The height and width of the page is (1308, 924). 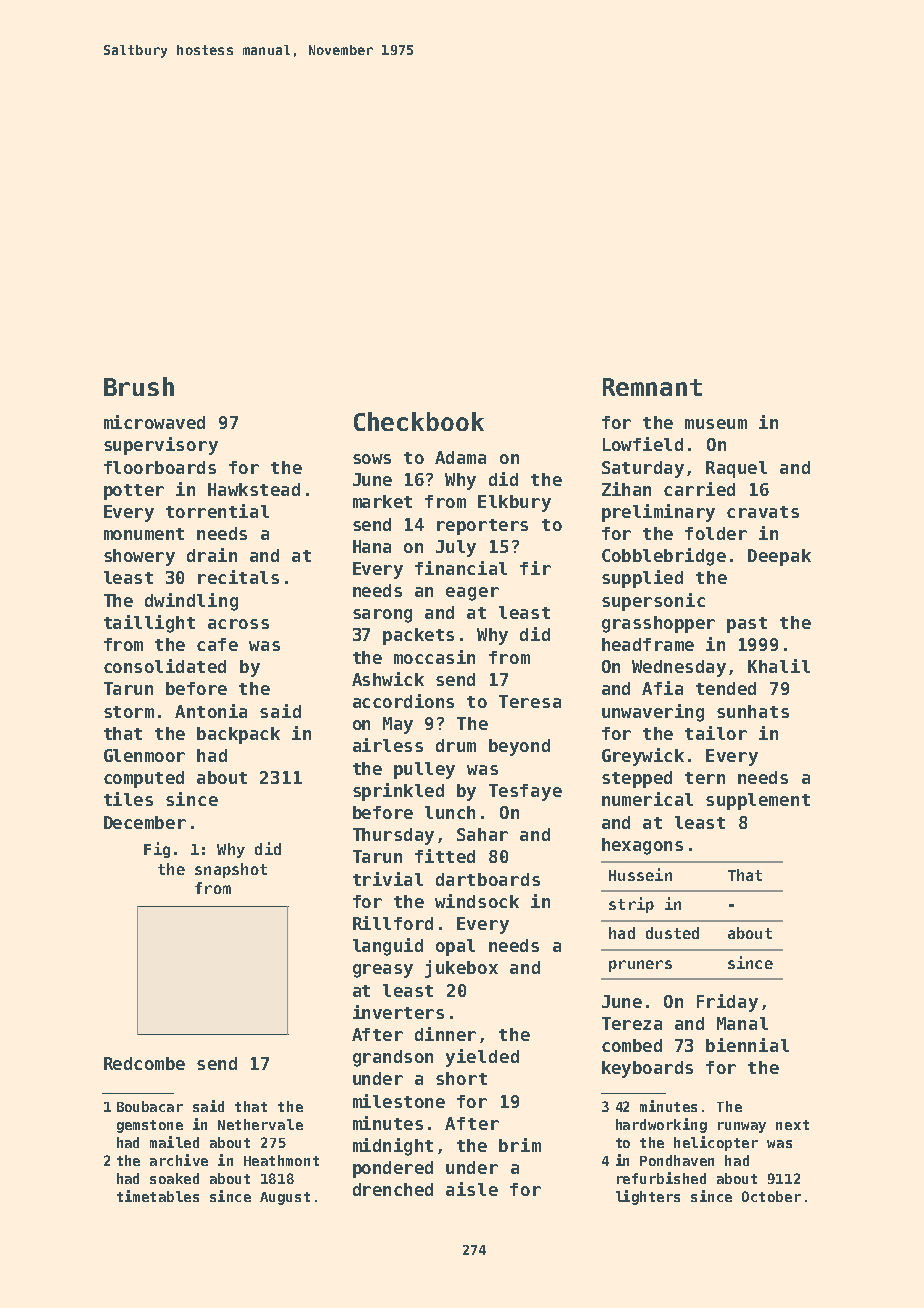 I want to click on Teresa, so click(x=530, y=701).
